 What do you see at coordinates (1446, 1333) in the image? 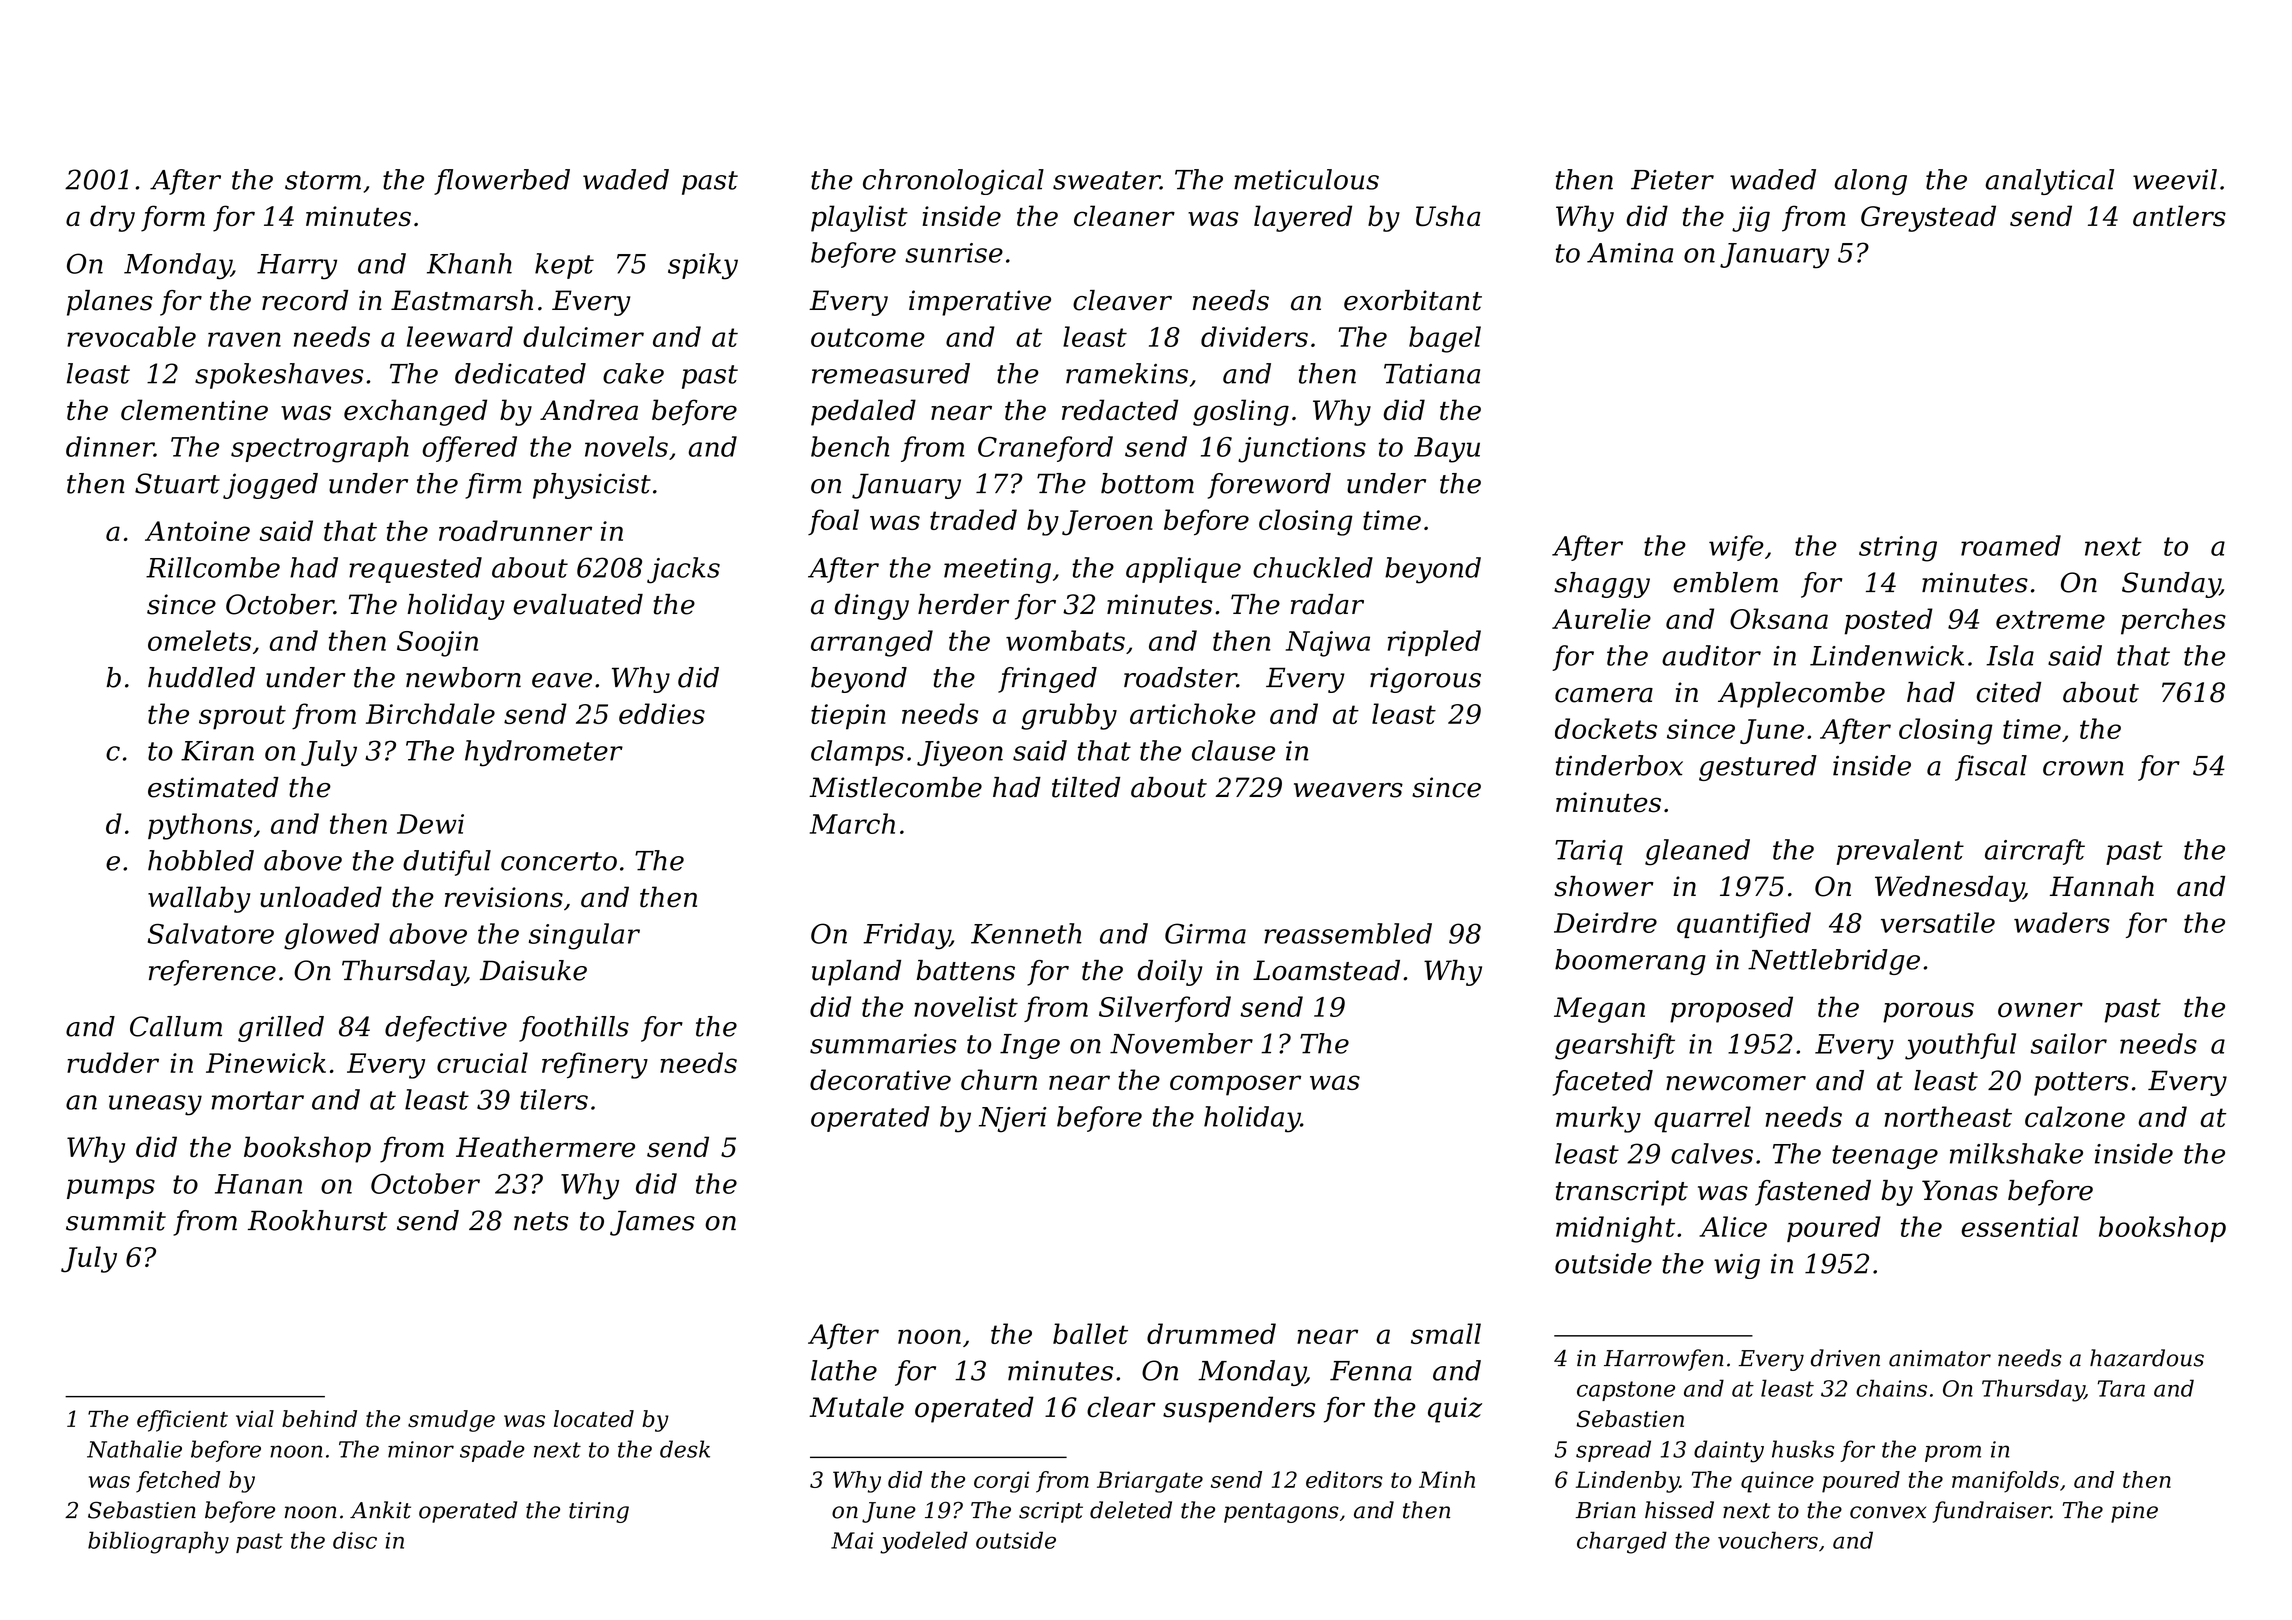
I see `small` at bounding box center [1446, 1333].
